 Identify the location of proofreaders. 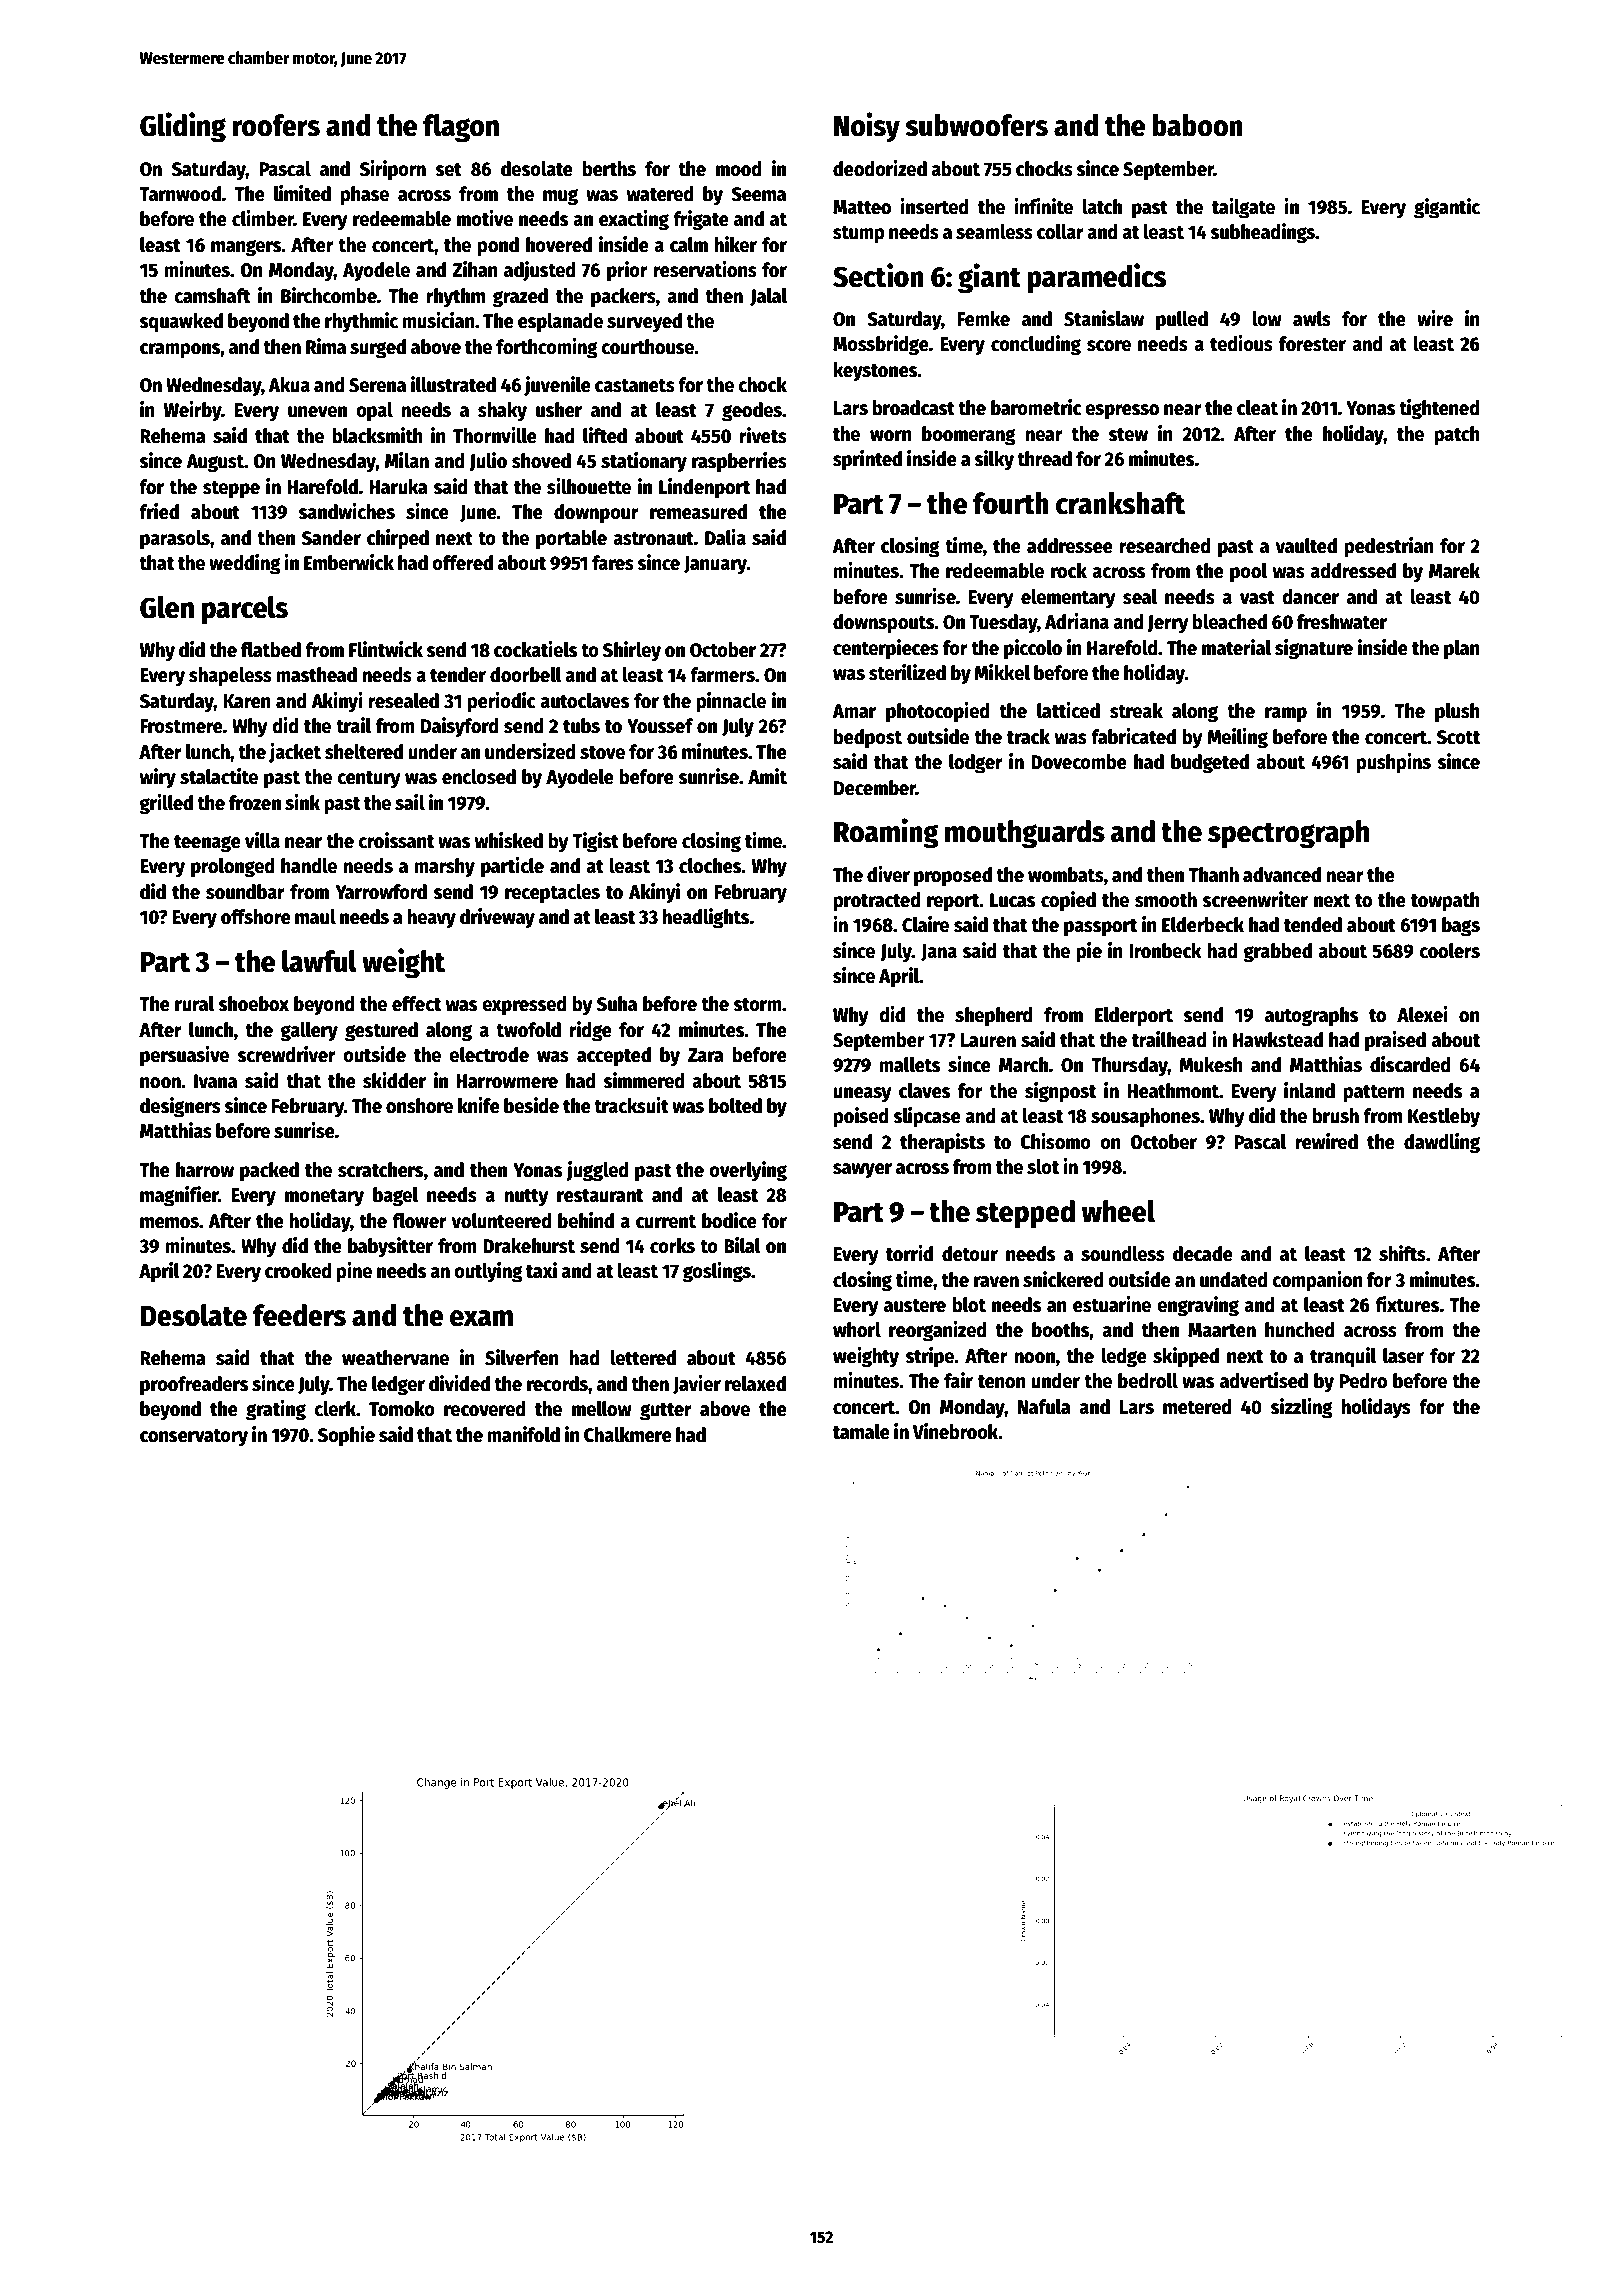
(194, 1386).
